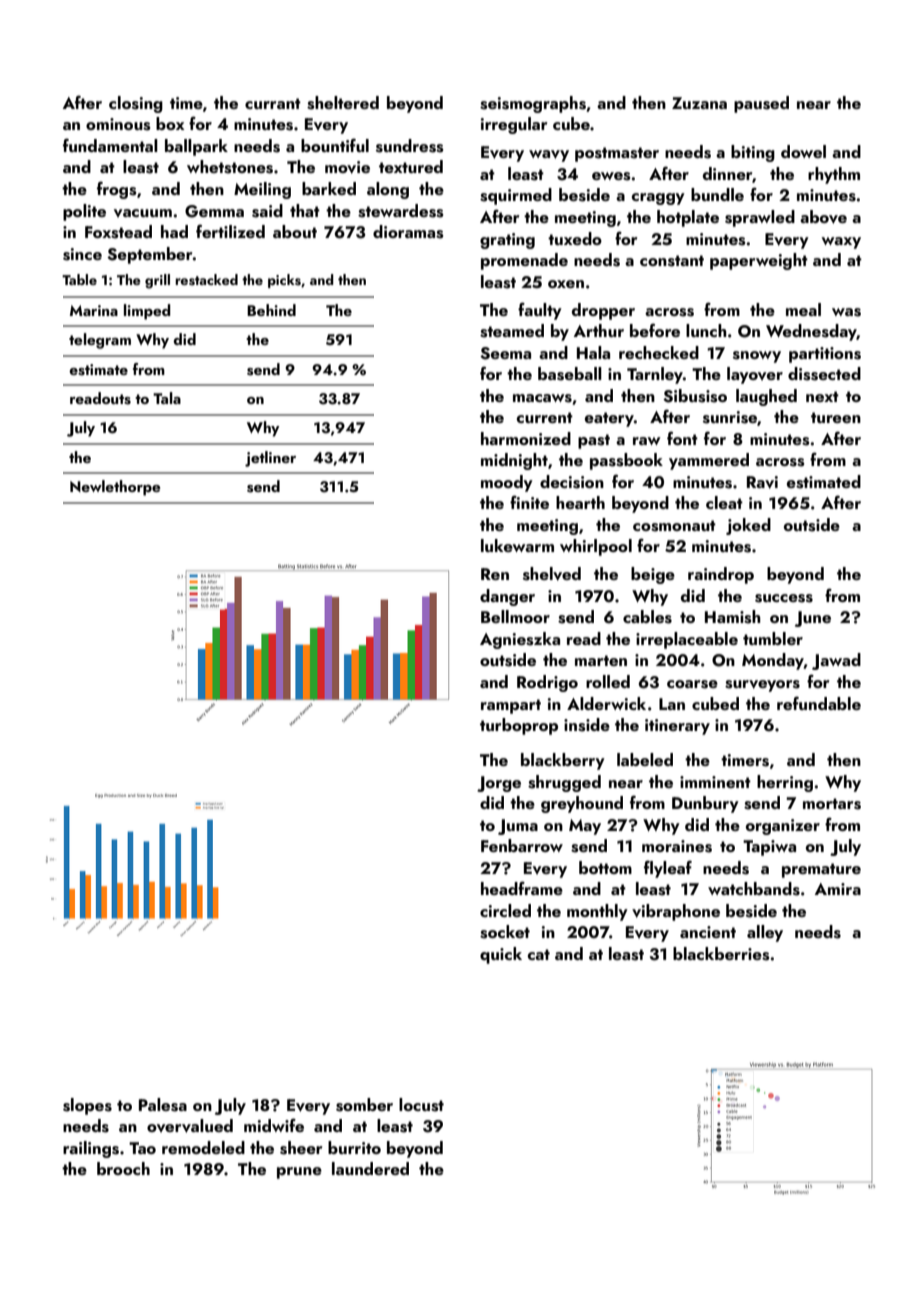 This screenshot has width=924, height=1314. What do you see at coordinates (271, 310) in the screenshot?
I see `Behind` at bounding box center [271, 310].
